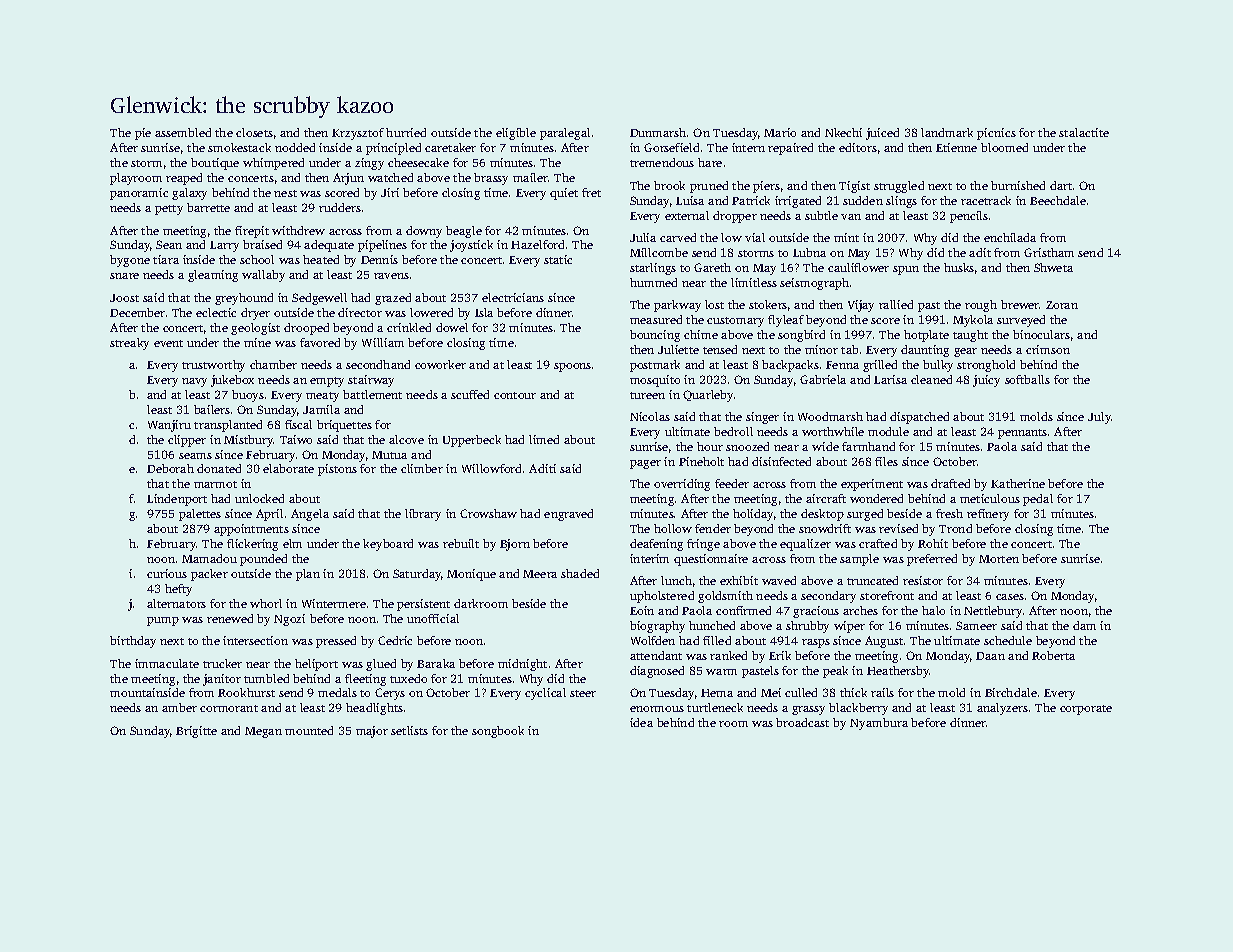 The image size is (1233, 952). Describe the element at coordinates (471, 575) in the image. I see `Monique` at that location.
